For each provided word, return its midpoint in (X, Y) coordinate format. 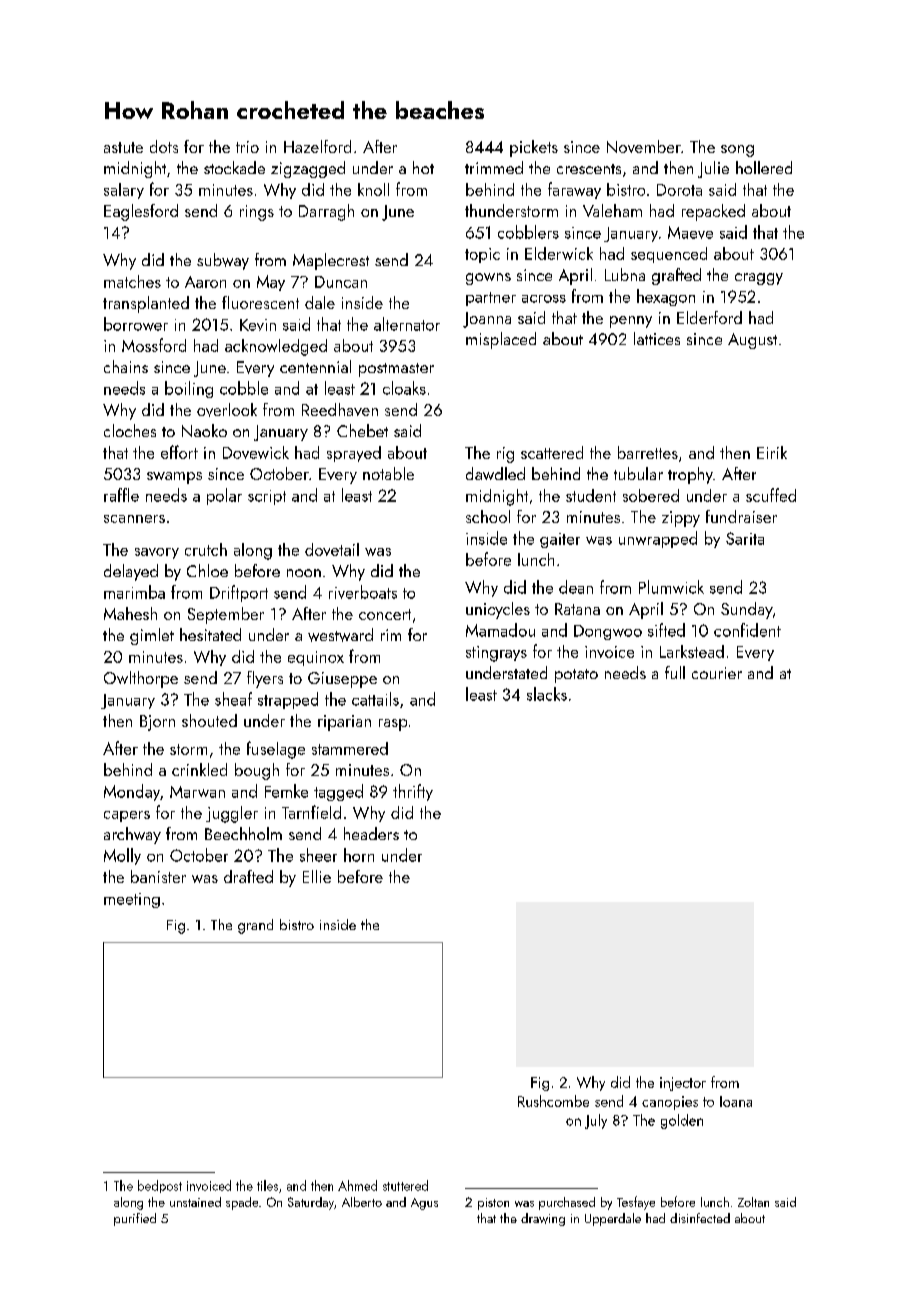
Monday (132, 792)
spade (242, 1203)
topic (482, 255)
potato (576, 676)
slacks (547, 694)
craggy (759, 279)
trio (247, 147)
